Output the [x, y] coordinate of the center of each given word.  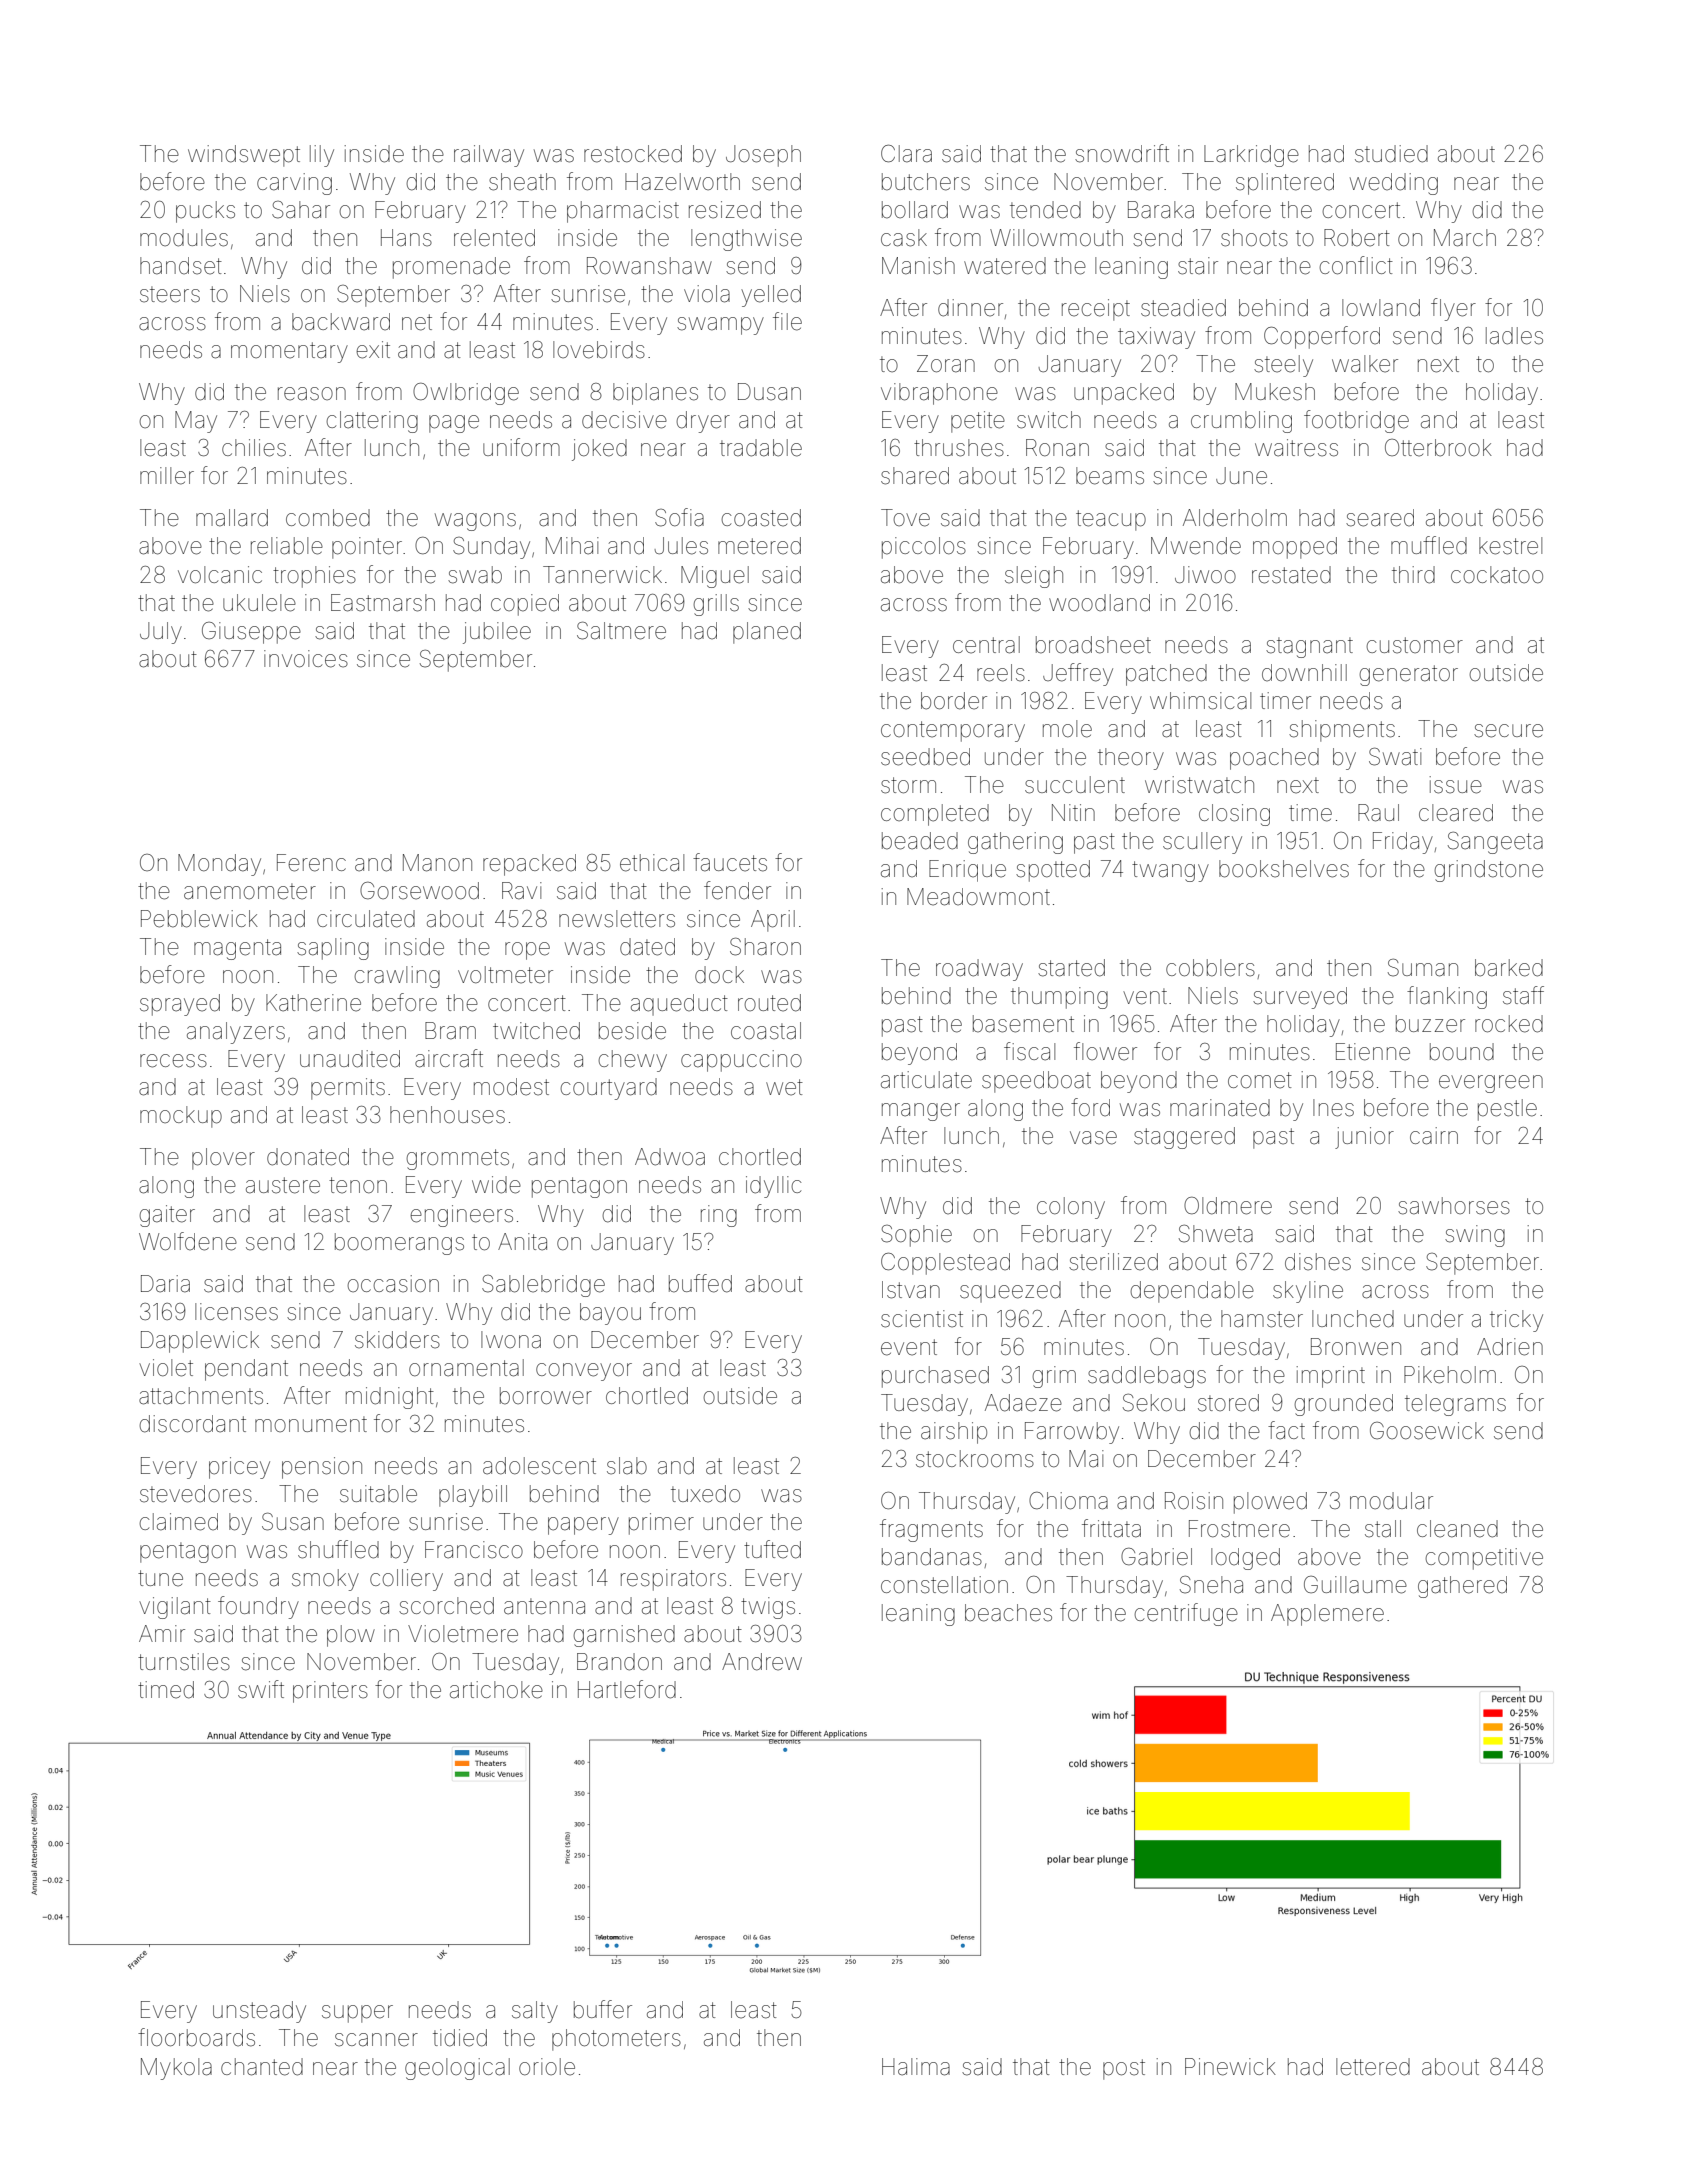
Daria [165, 1284]
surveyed [1300, 998]
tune [160, 1578]
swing [1475, 1236]
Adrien [1510, 1347]
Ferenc [311, 863]
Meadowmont [978, 897]
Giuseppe [251, 633]
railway [489, 156]
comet [1260, 1080]
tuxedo [705, 1494]
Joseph [763, 156]
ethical [652, 863]
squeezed [1010, 1291]
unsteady [259, 2012]
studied [1391, 154]
